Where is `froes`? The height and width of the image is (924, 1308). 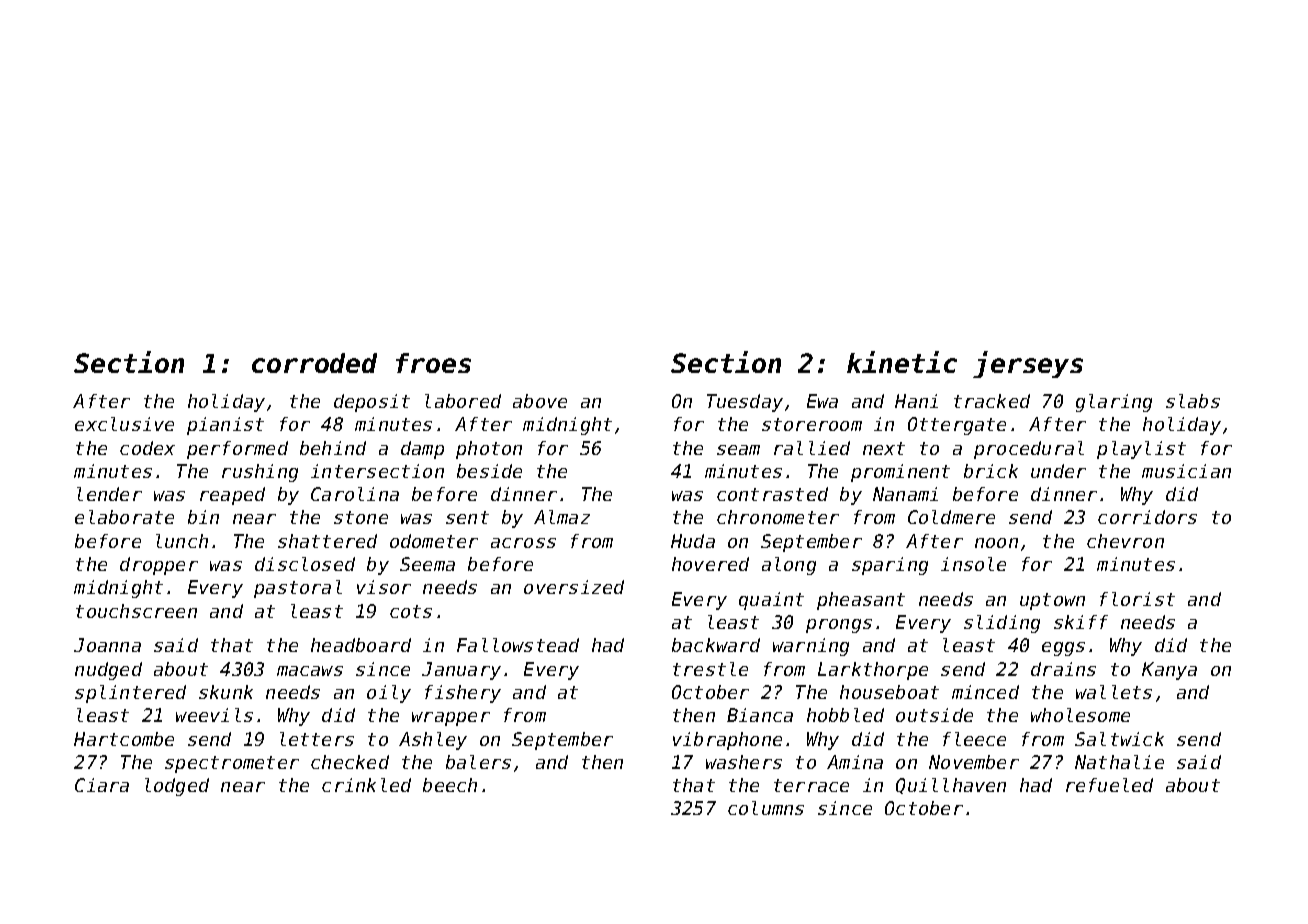
froes is located at coordinates (433, 363).
